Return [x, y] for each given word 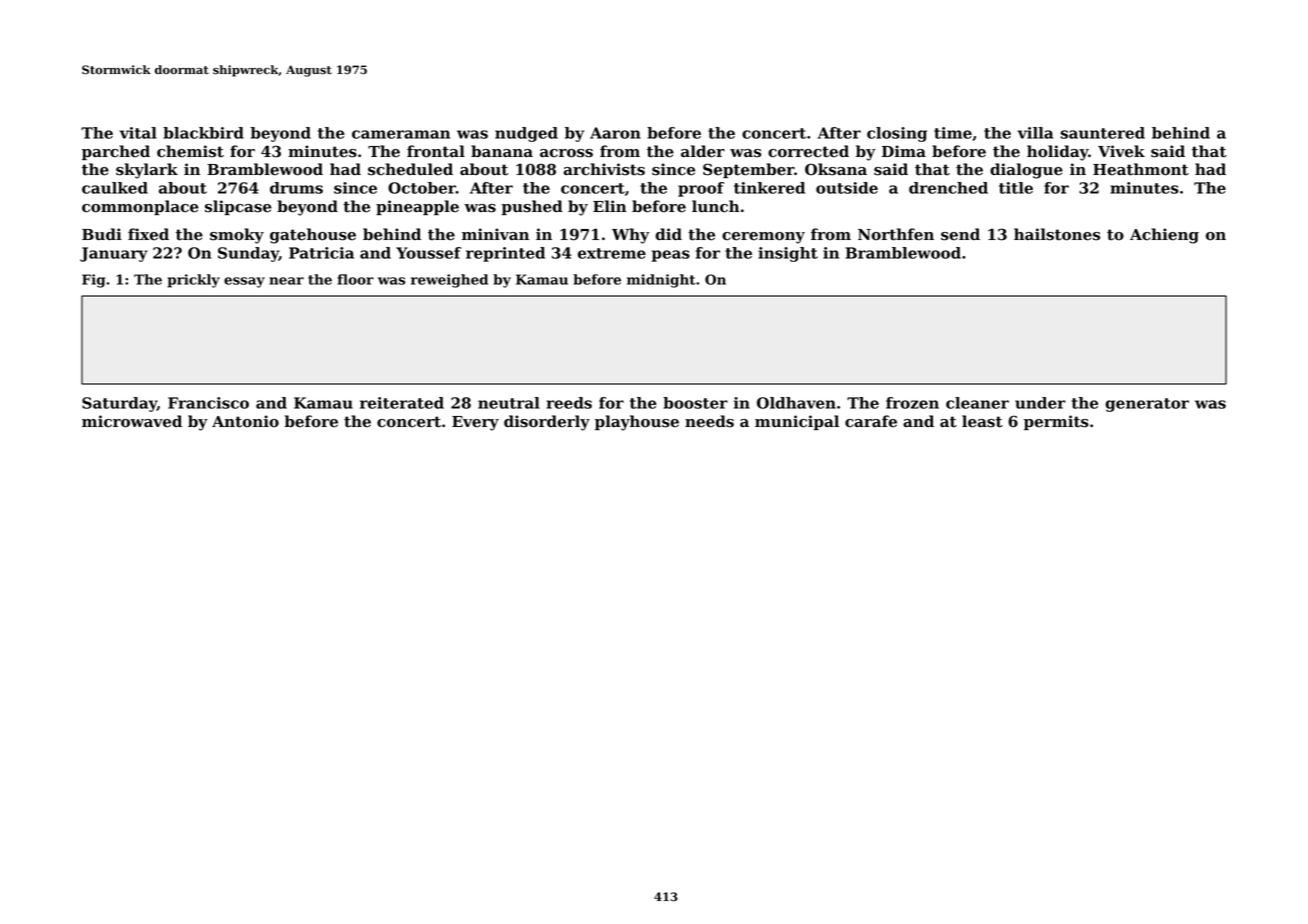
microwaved [132, 421]
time [953, 133]
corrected [808, 151]
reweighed [449, 281]
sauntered [1103, 133]
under [1040, 403]
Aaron [615, 133]
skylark [147, 171]
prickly [194, 281]
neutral [509, 403]
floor [356, 279]
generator [1147, 405]
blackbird [203, 133]
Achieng [1164, 236]
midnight [661, 281]
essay [244, 282]
